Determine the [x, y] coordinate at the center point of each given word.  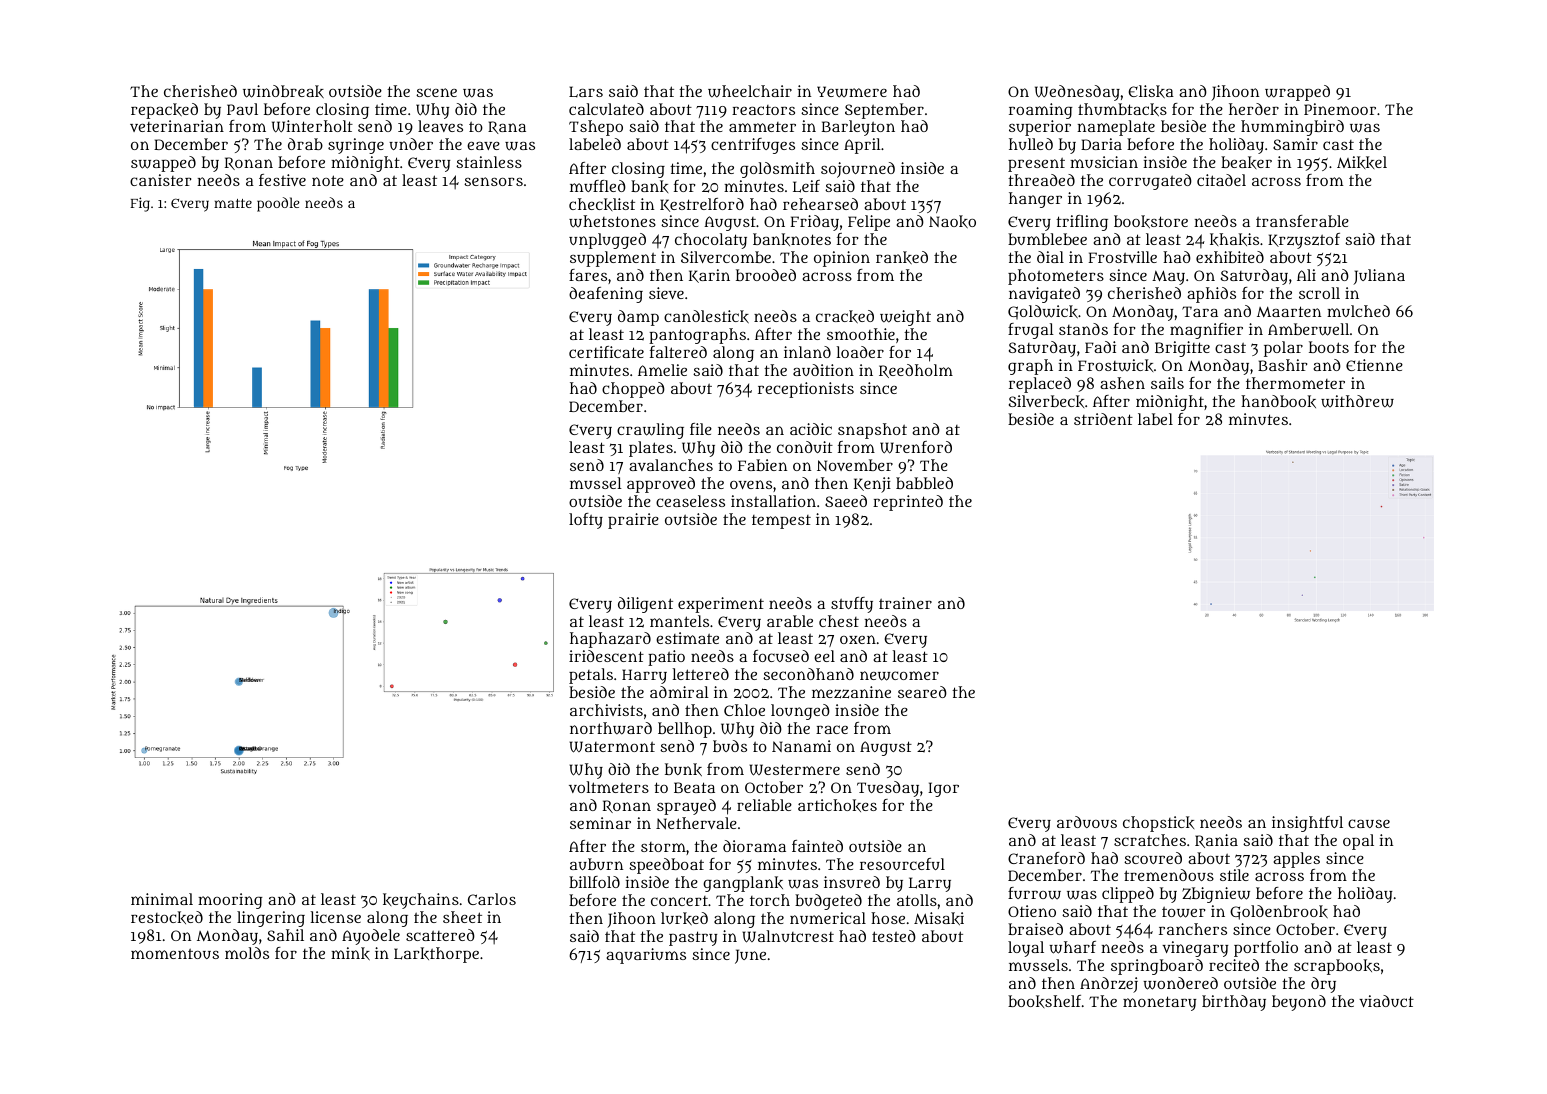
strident [1103, 419]
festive [282, 180]
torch [770, 900]
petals [591, 676]
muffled [598, 186]
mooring [230, 901]
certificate [606, 352]
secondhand [808, 674]
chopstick [1158, 824]
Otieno [1032, 911]
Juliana [1379, 277]
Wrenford [916, 447]
